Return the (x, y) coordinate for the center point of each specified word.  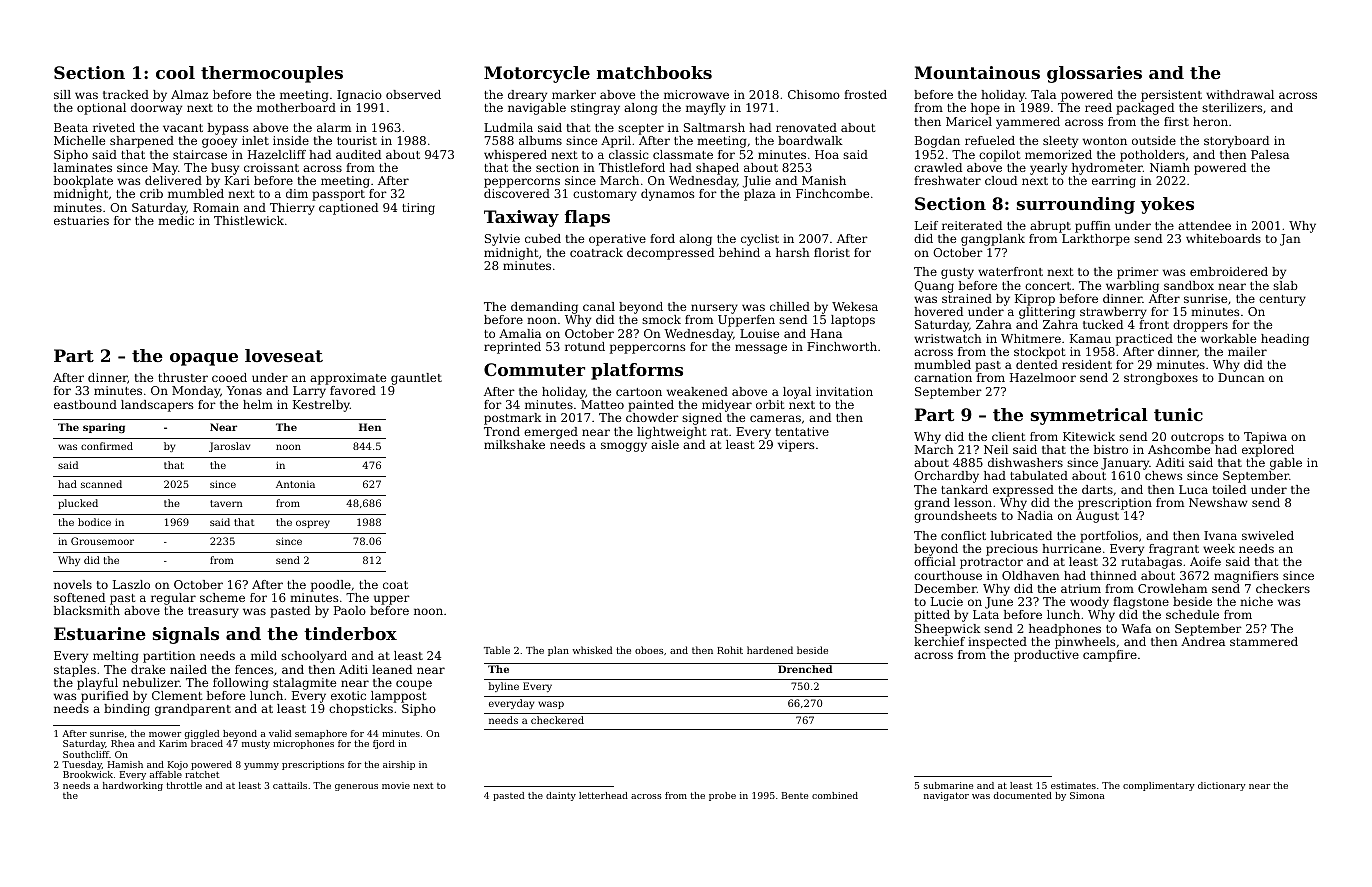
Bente (795, 795)
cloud (1001, 180)
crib (151, 193)
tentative (802, 431)
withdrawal (1240, 94)
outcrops (1197, 438)
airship (399, 765)
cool (175, 72)
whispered (515, 156)
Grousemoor (102, 541)
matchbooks (654, 72)
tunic (1178, 414)
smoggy (624, 447)
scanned (101, 484)
